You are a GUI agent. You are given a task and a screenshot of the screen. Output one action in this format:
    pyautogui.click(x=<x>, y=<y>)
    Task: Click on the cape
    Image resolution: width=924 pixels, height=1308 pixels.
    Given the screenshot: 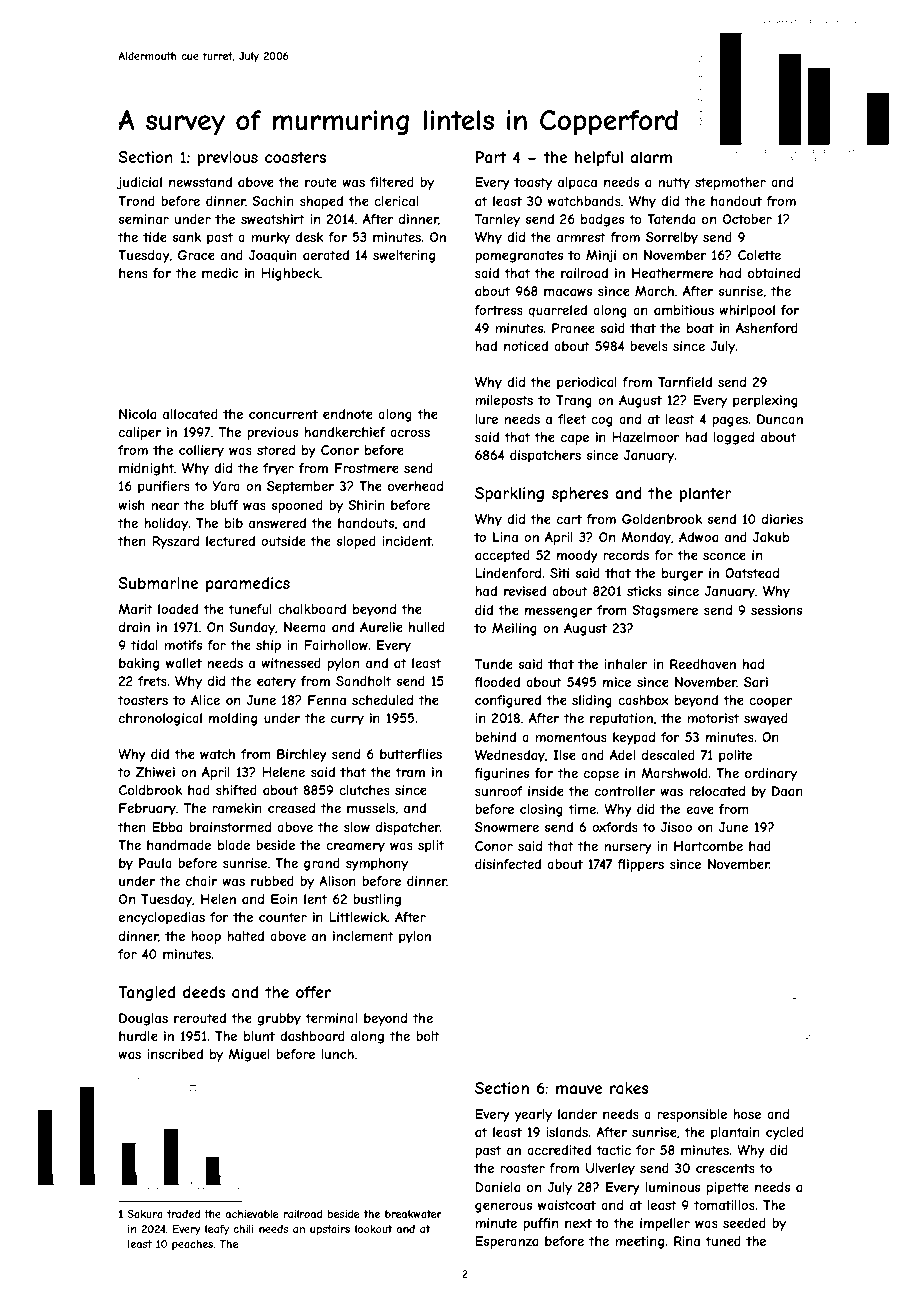 What is the action you would take?
    pyautogui.click(x=575, y=439)
